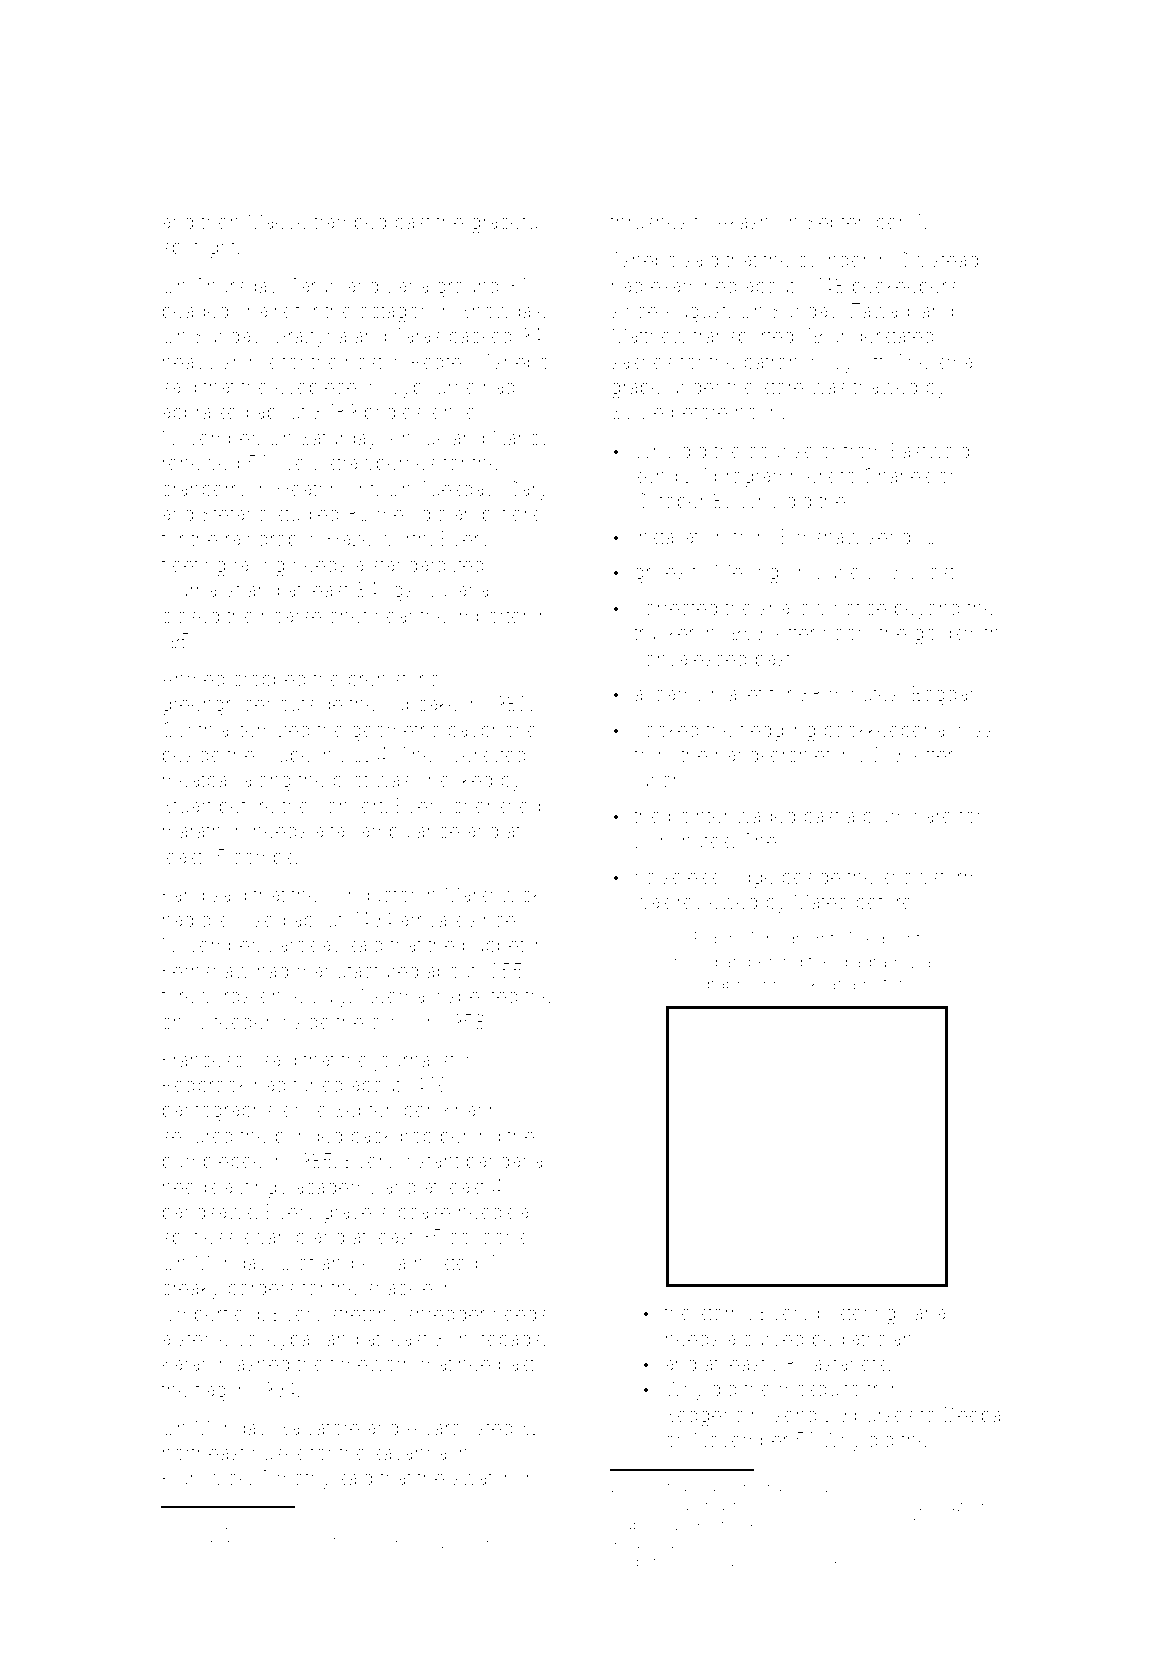  What do you see at coordinates (336, 1189) in the screenshot?
I see `academy` at bounding box center [336, 1189].
